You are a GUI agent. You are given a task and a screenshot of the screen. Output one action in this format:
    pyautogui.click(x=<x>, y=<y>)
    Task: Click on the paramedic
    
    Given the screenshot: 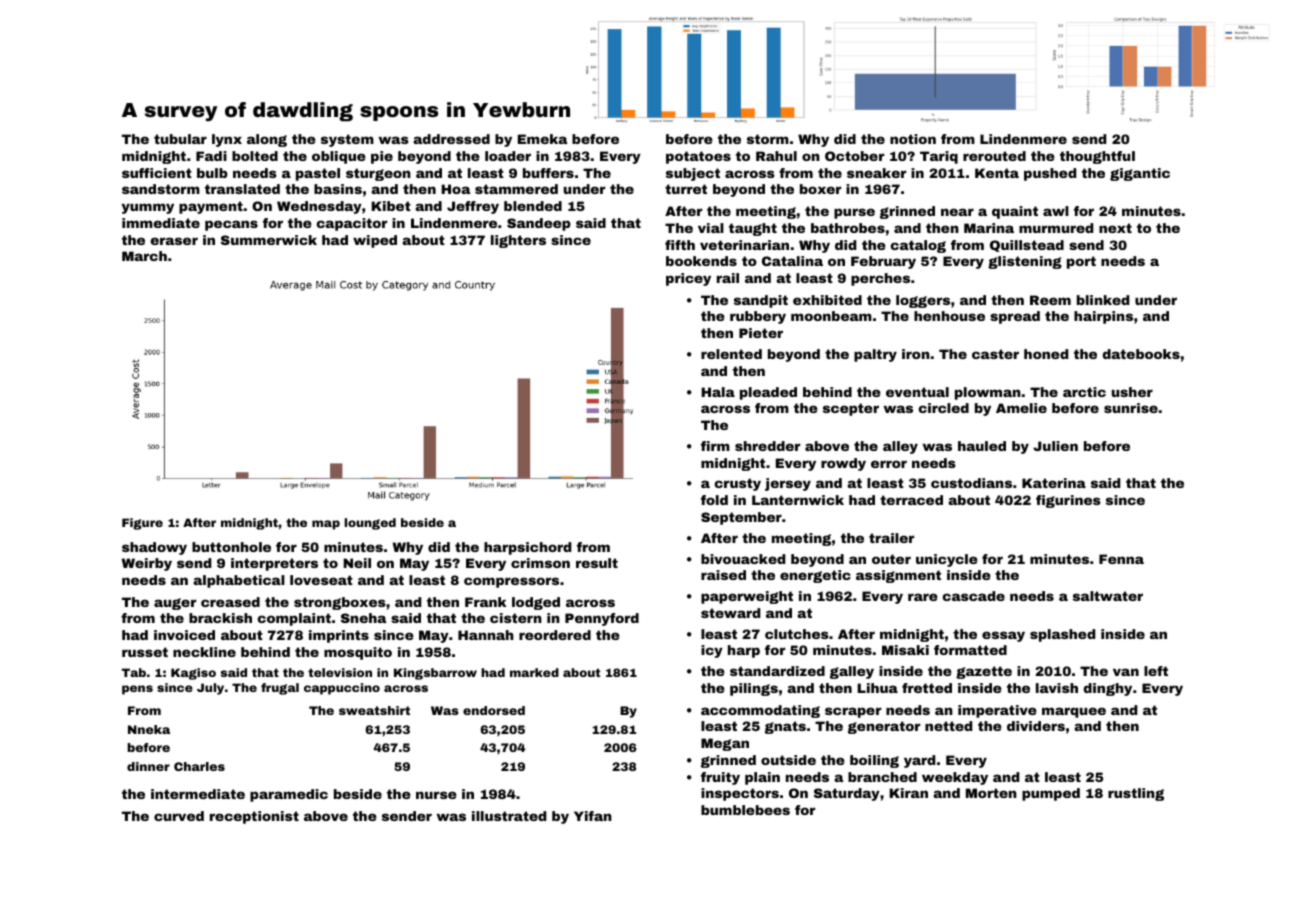 What is the action you would take?
    pyautogui.click(x=289, y=795)
